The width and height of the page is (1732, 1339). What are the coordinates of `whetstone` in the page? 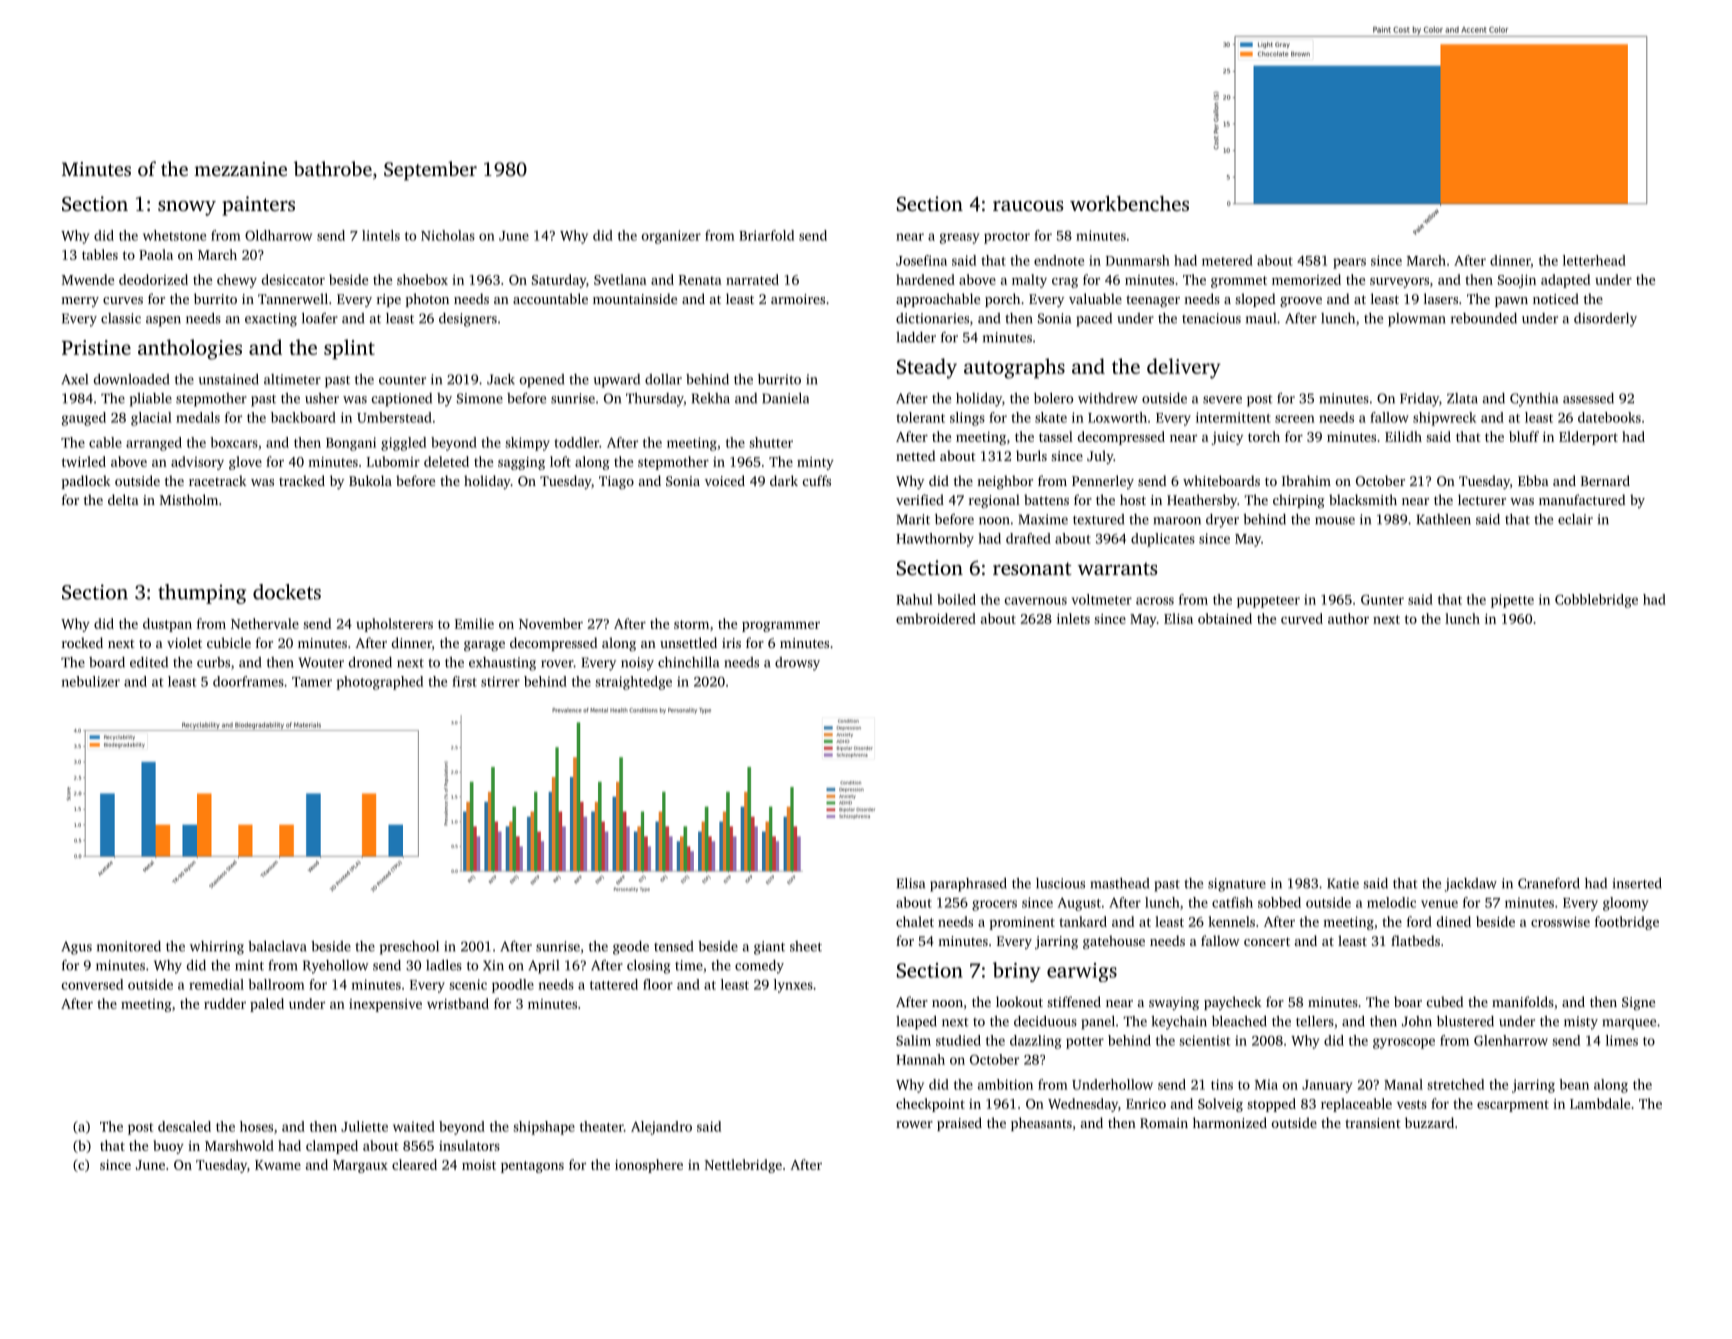 It's located at (174, 235).
